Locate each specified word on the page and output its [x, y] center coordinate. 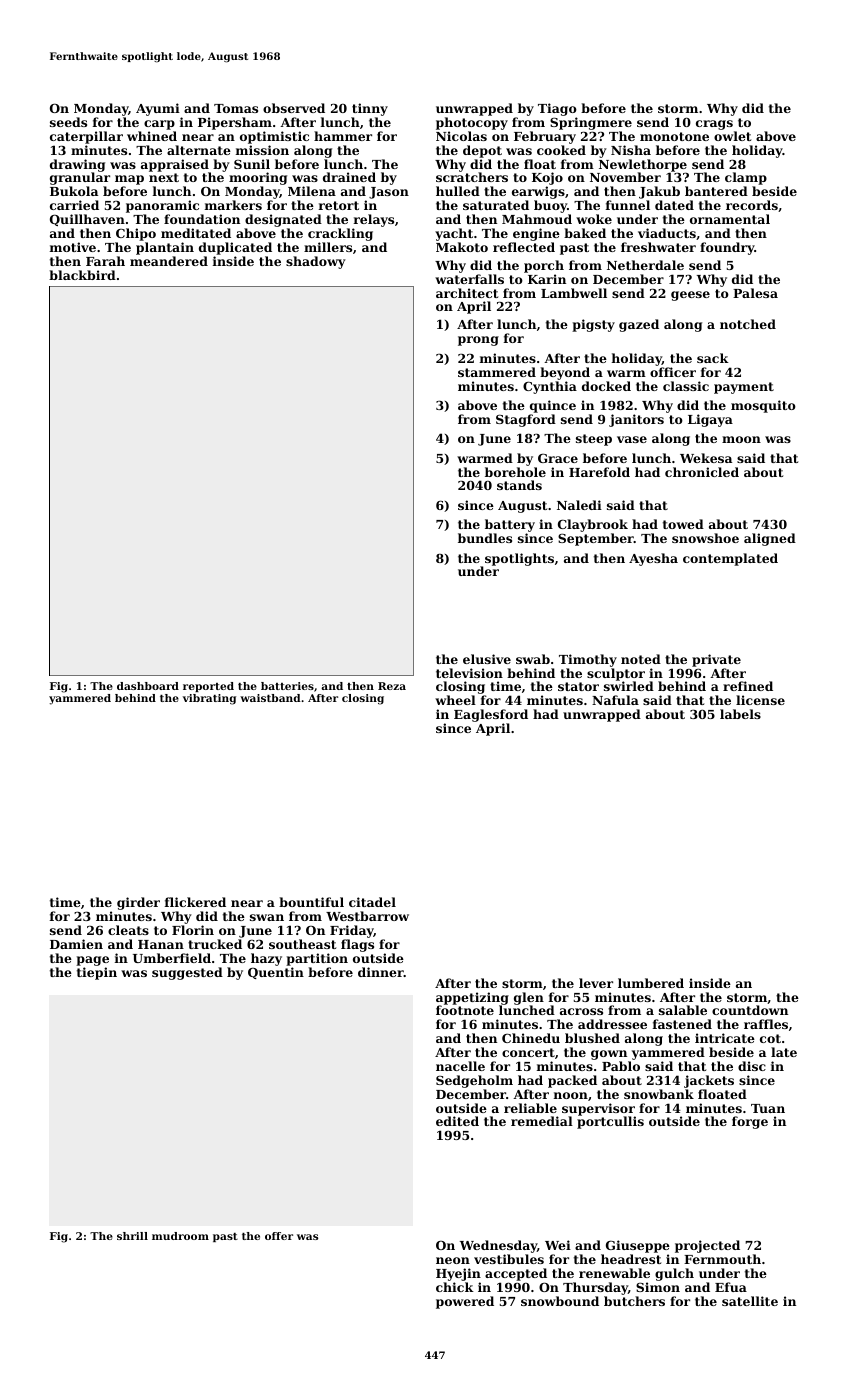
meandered [169, 261]
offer [279, 1236]
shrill [132, 1236]
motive [73, 247]
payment [744, 388]
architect [467, 293]
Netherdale [645, 265]
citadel [372, 902]
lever [596, 983]
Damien [76, 944]
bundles [485, 538]
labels [740, 714]
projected [707, 1246]
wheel [455, 700]
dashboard [148, 686]
